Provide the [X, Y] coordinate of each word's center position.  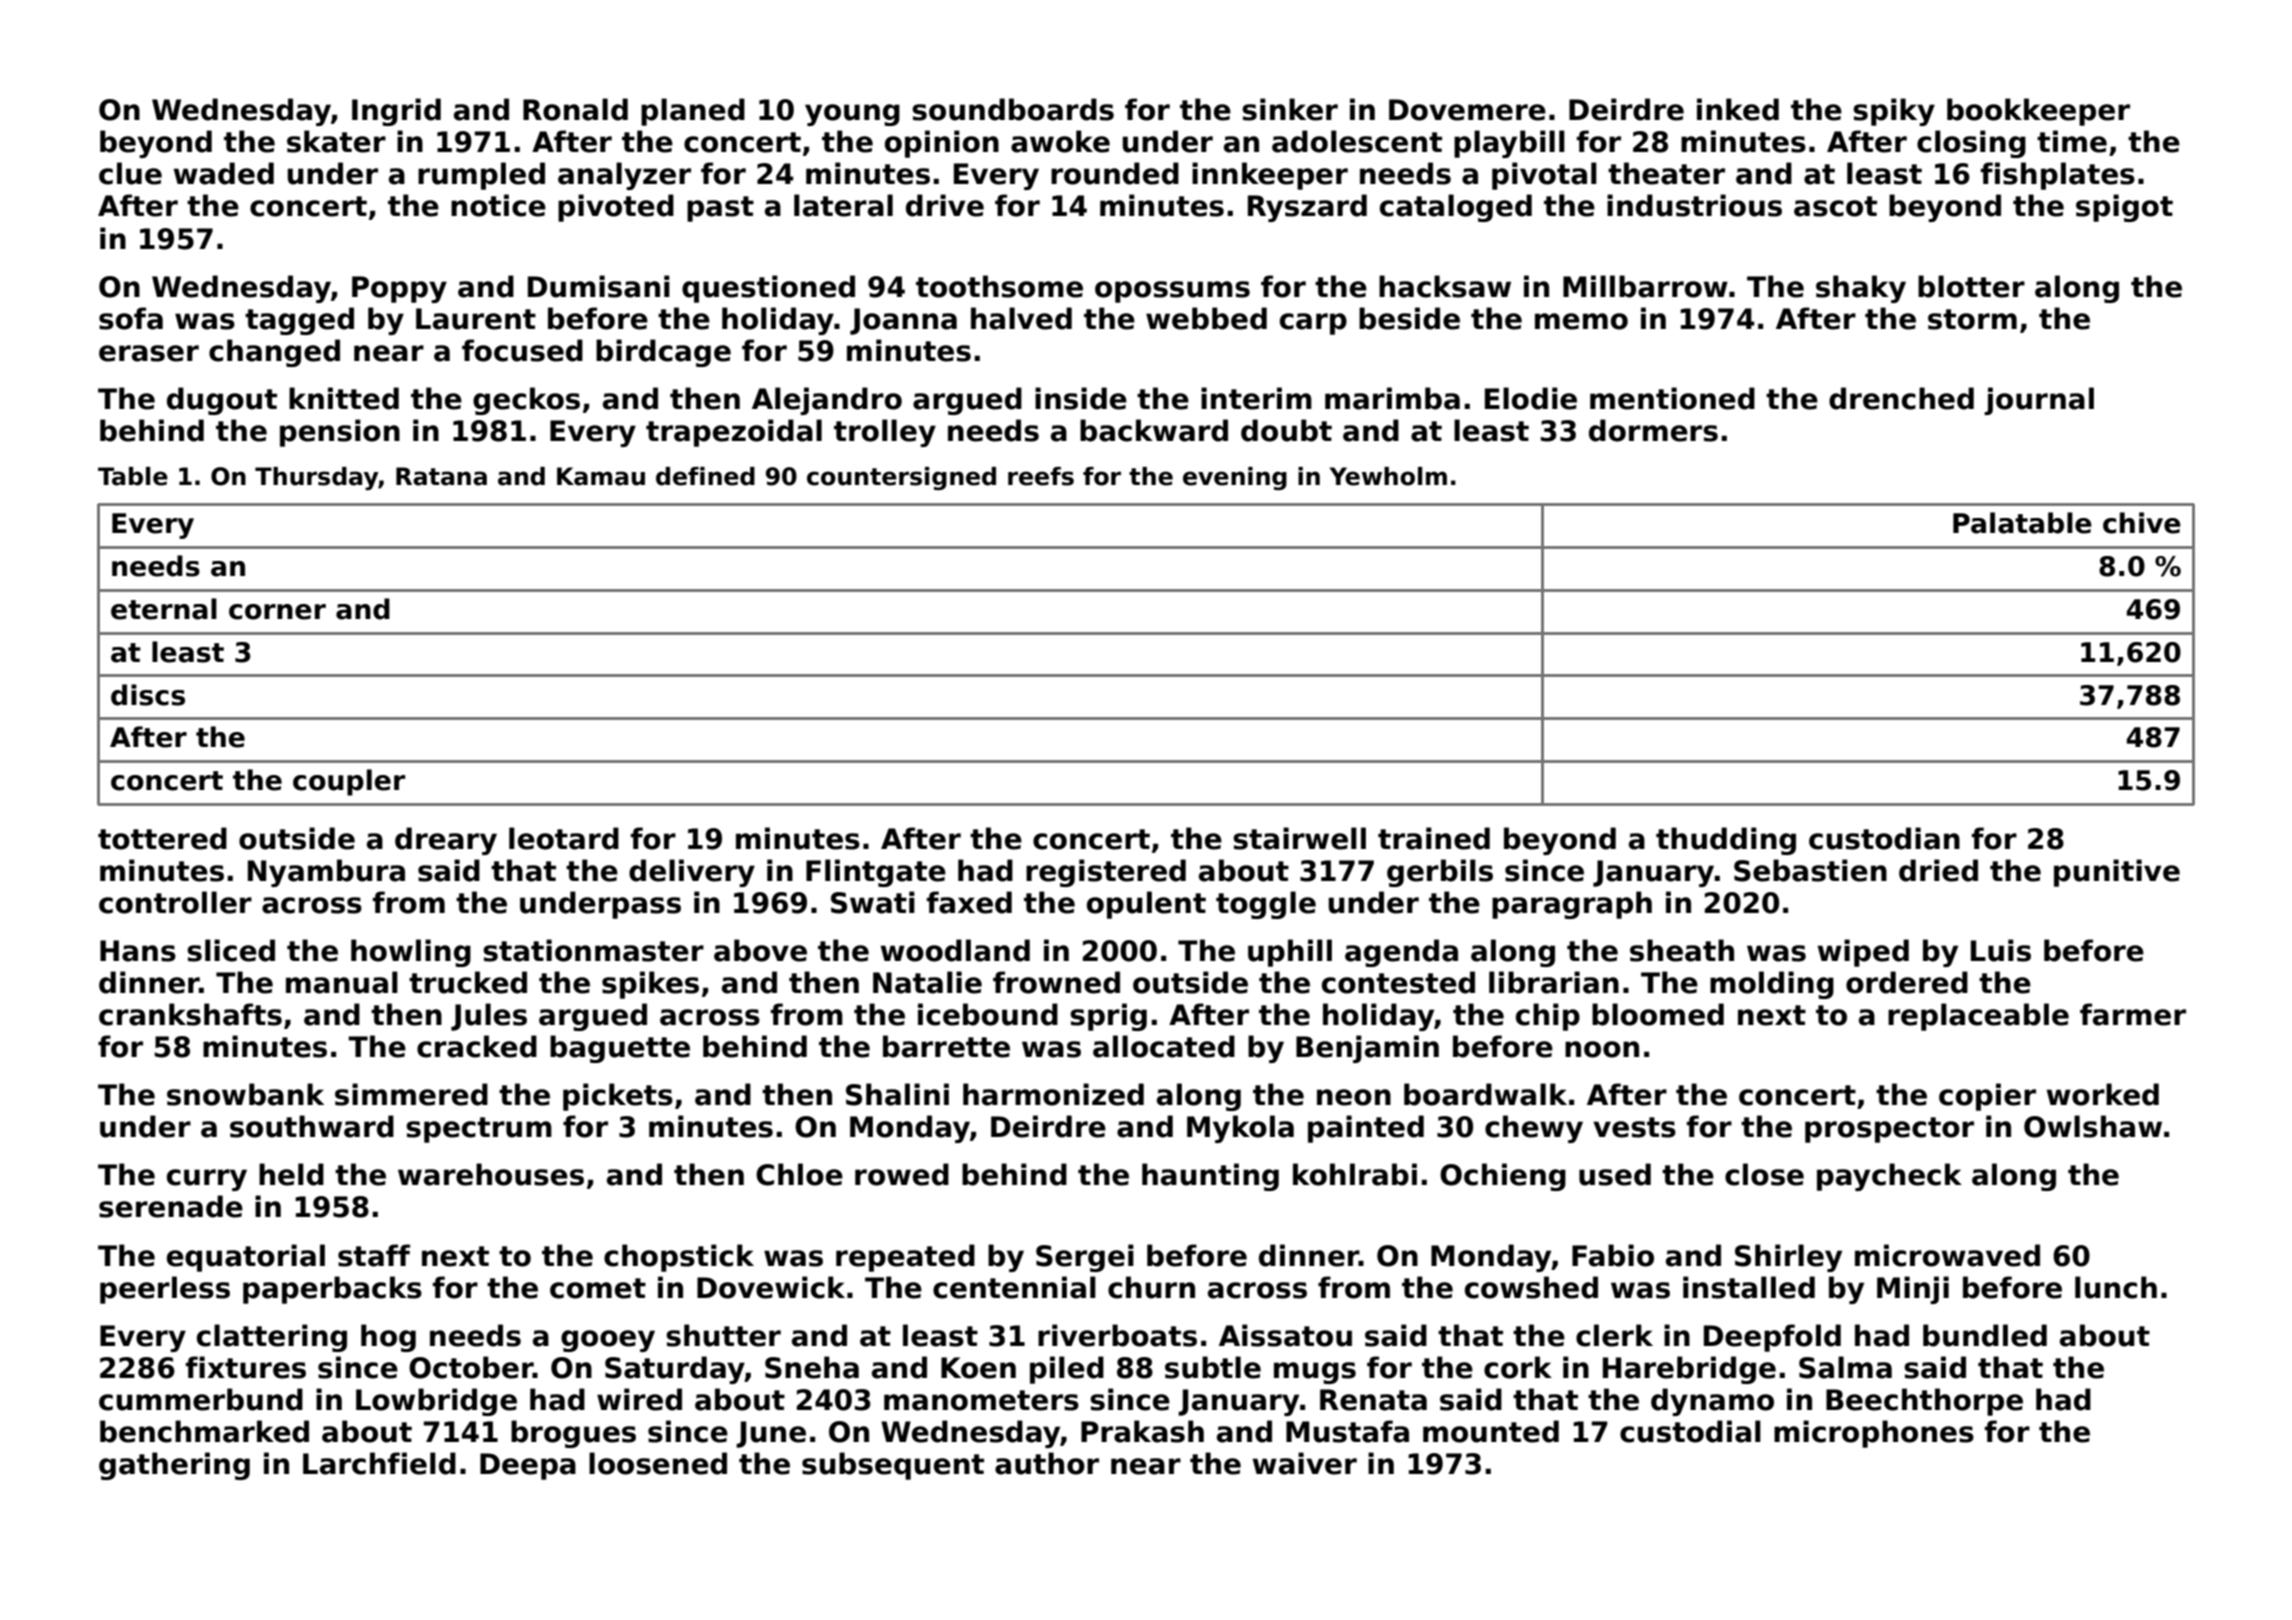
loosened [658, 1463]
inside [1081, 398]
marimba [1392, 398]
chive [2142, 523]
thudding [1726, 841]
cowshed [1531, 1287]
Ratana [441, 476]
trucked [468, 982]
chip [1548, 1017]
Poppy [399, 289]
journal [2039, 401]
